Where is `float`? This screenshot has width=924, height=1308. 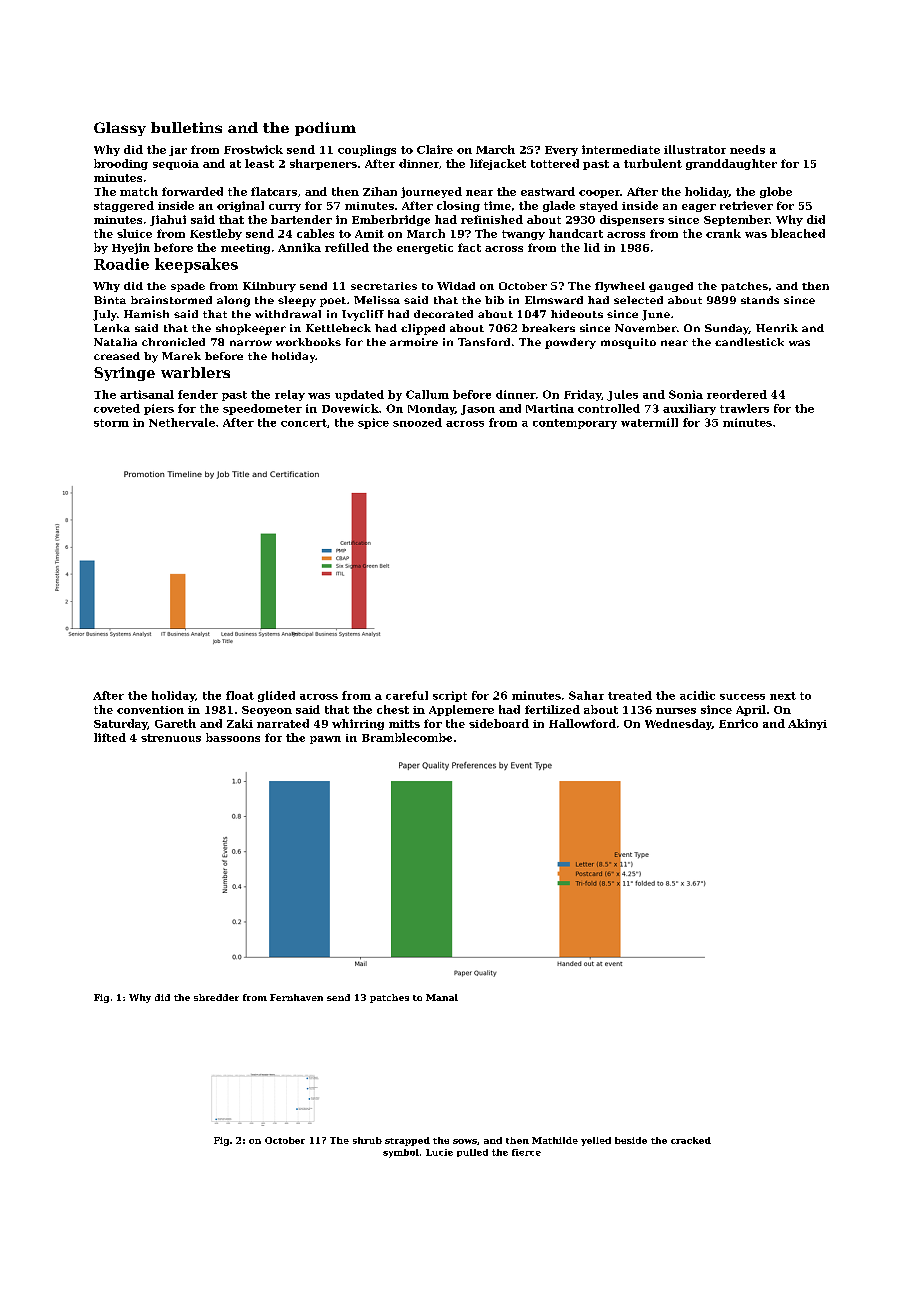
float is located at coordinates (240, 695).
